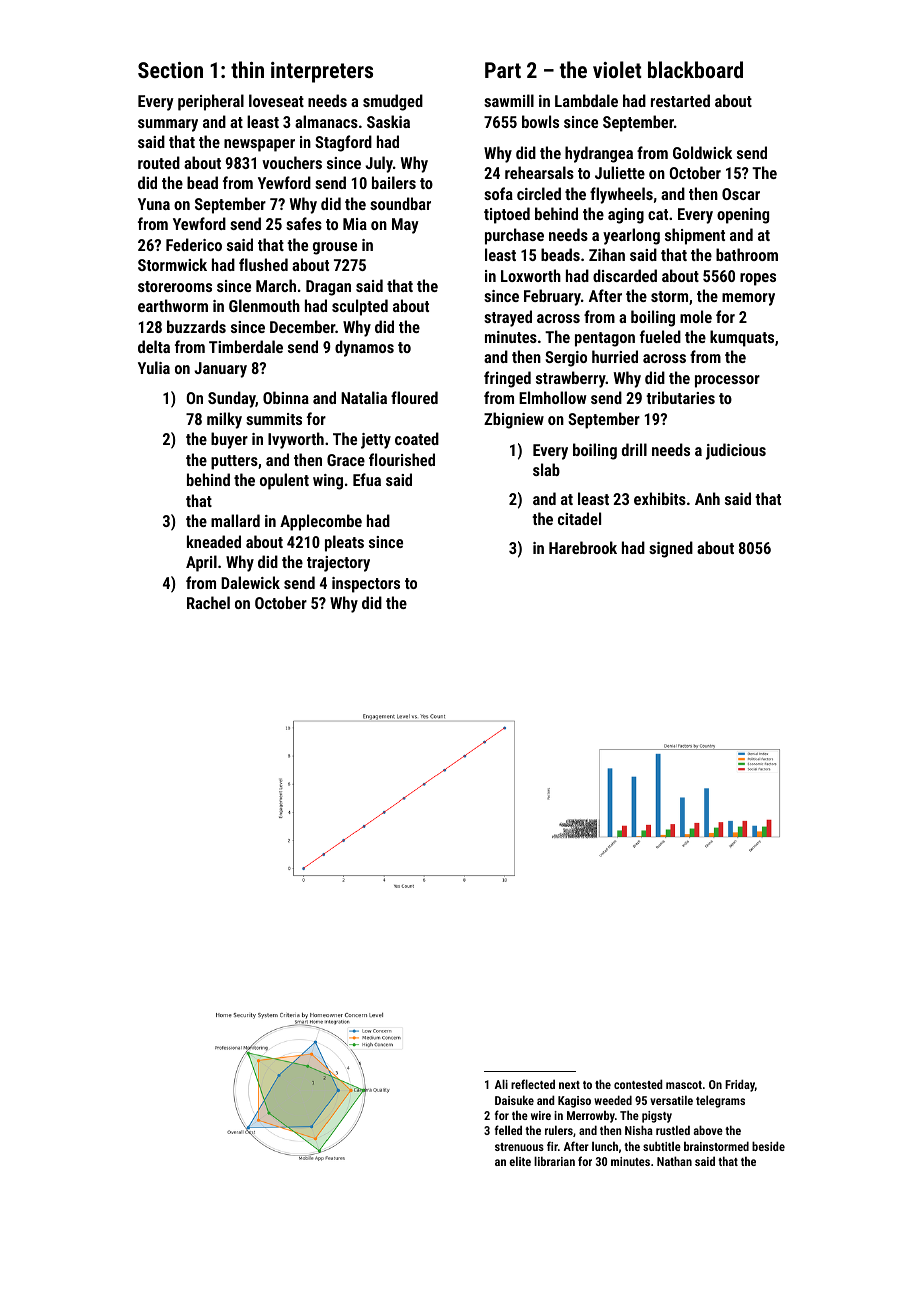 The height and width of the screenshot is (1311, 924). Describe the element at coordinates (539, 172) in the screenshot. I see `rehearsals` at that location.
